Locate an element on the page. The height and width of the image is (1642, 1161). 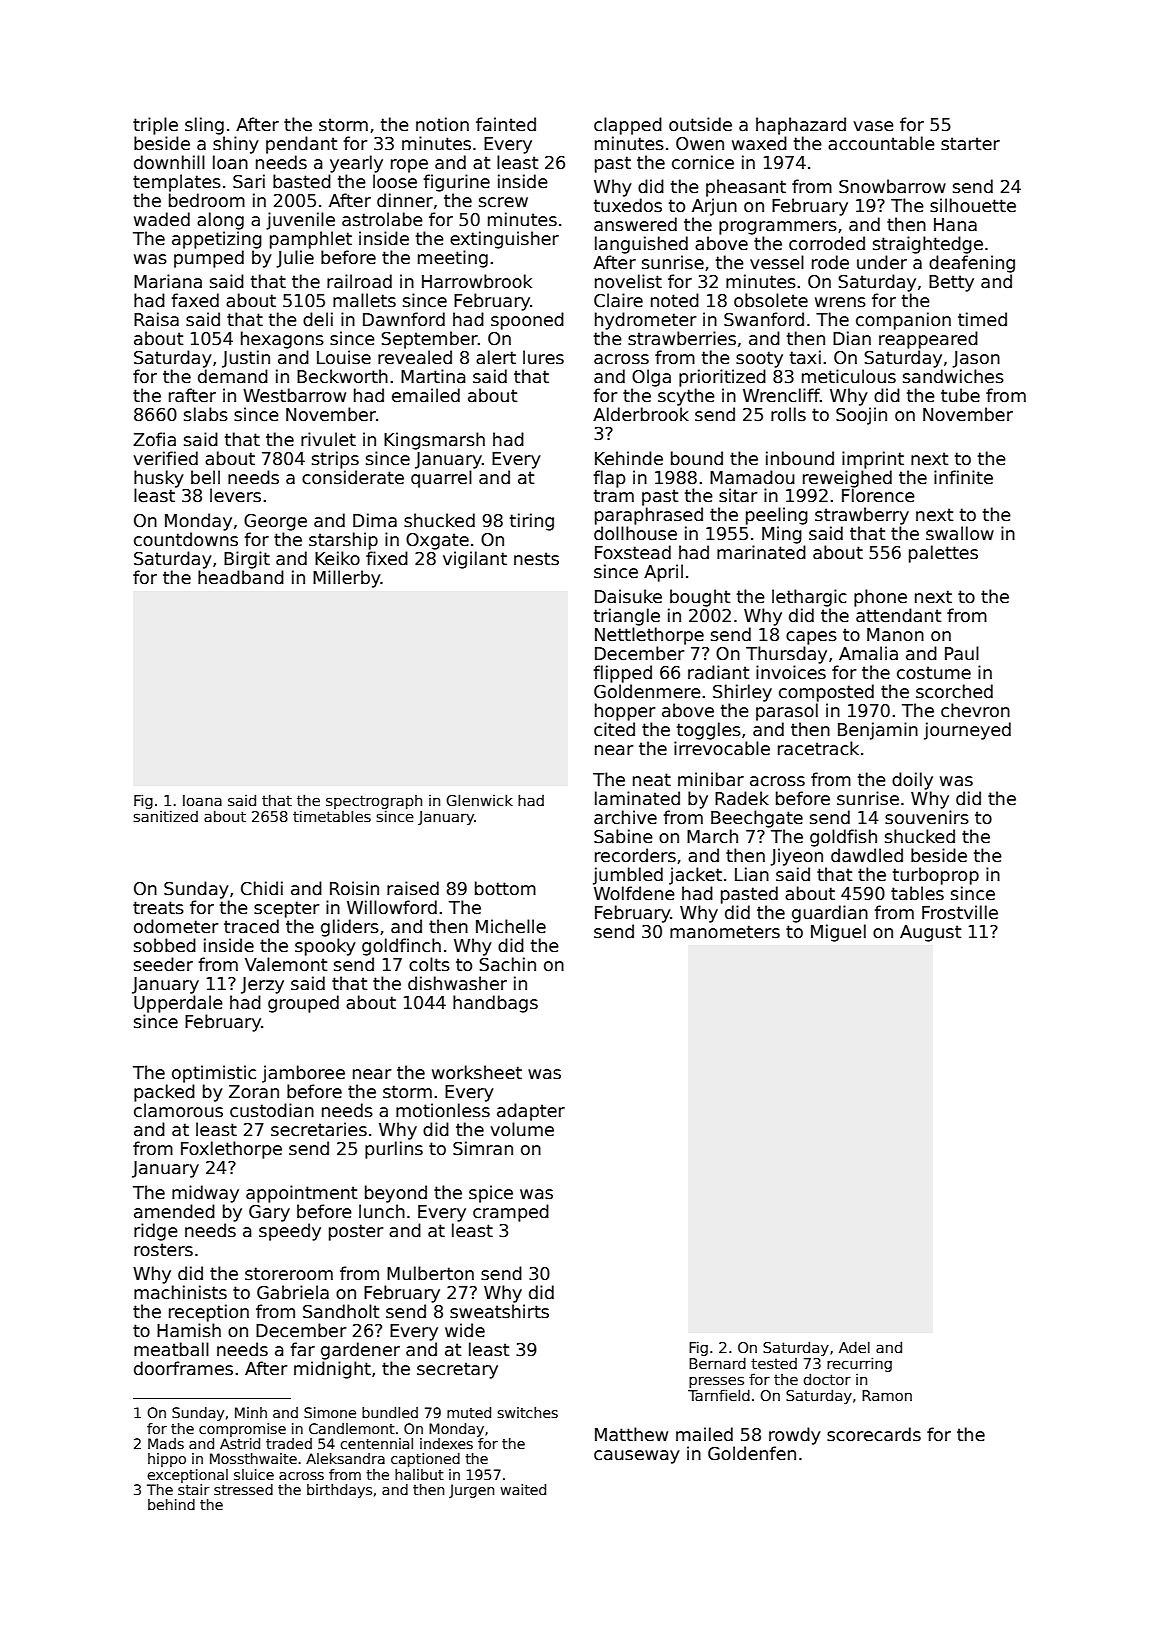
phone is located at coordinates (880, 598).
